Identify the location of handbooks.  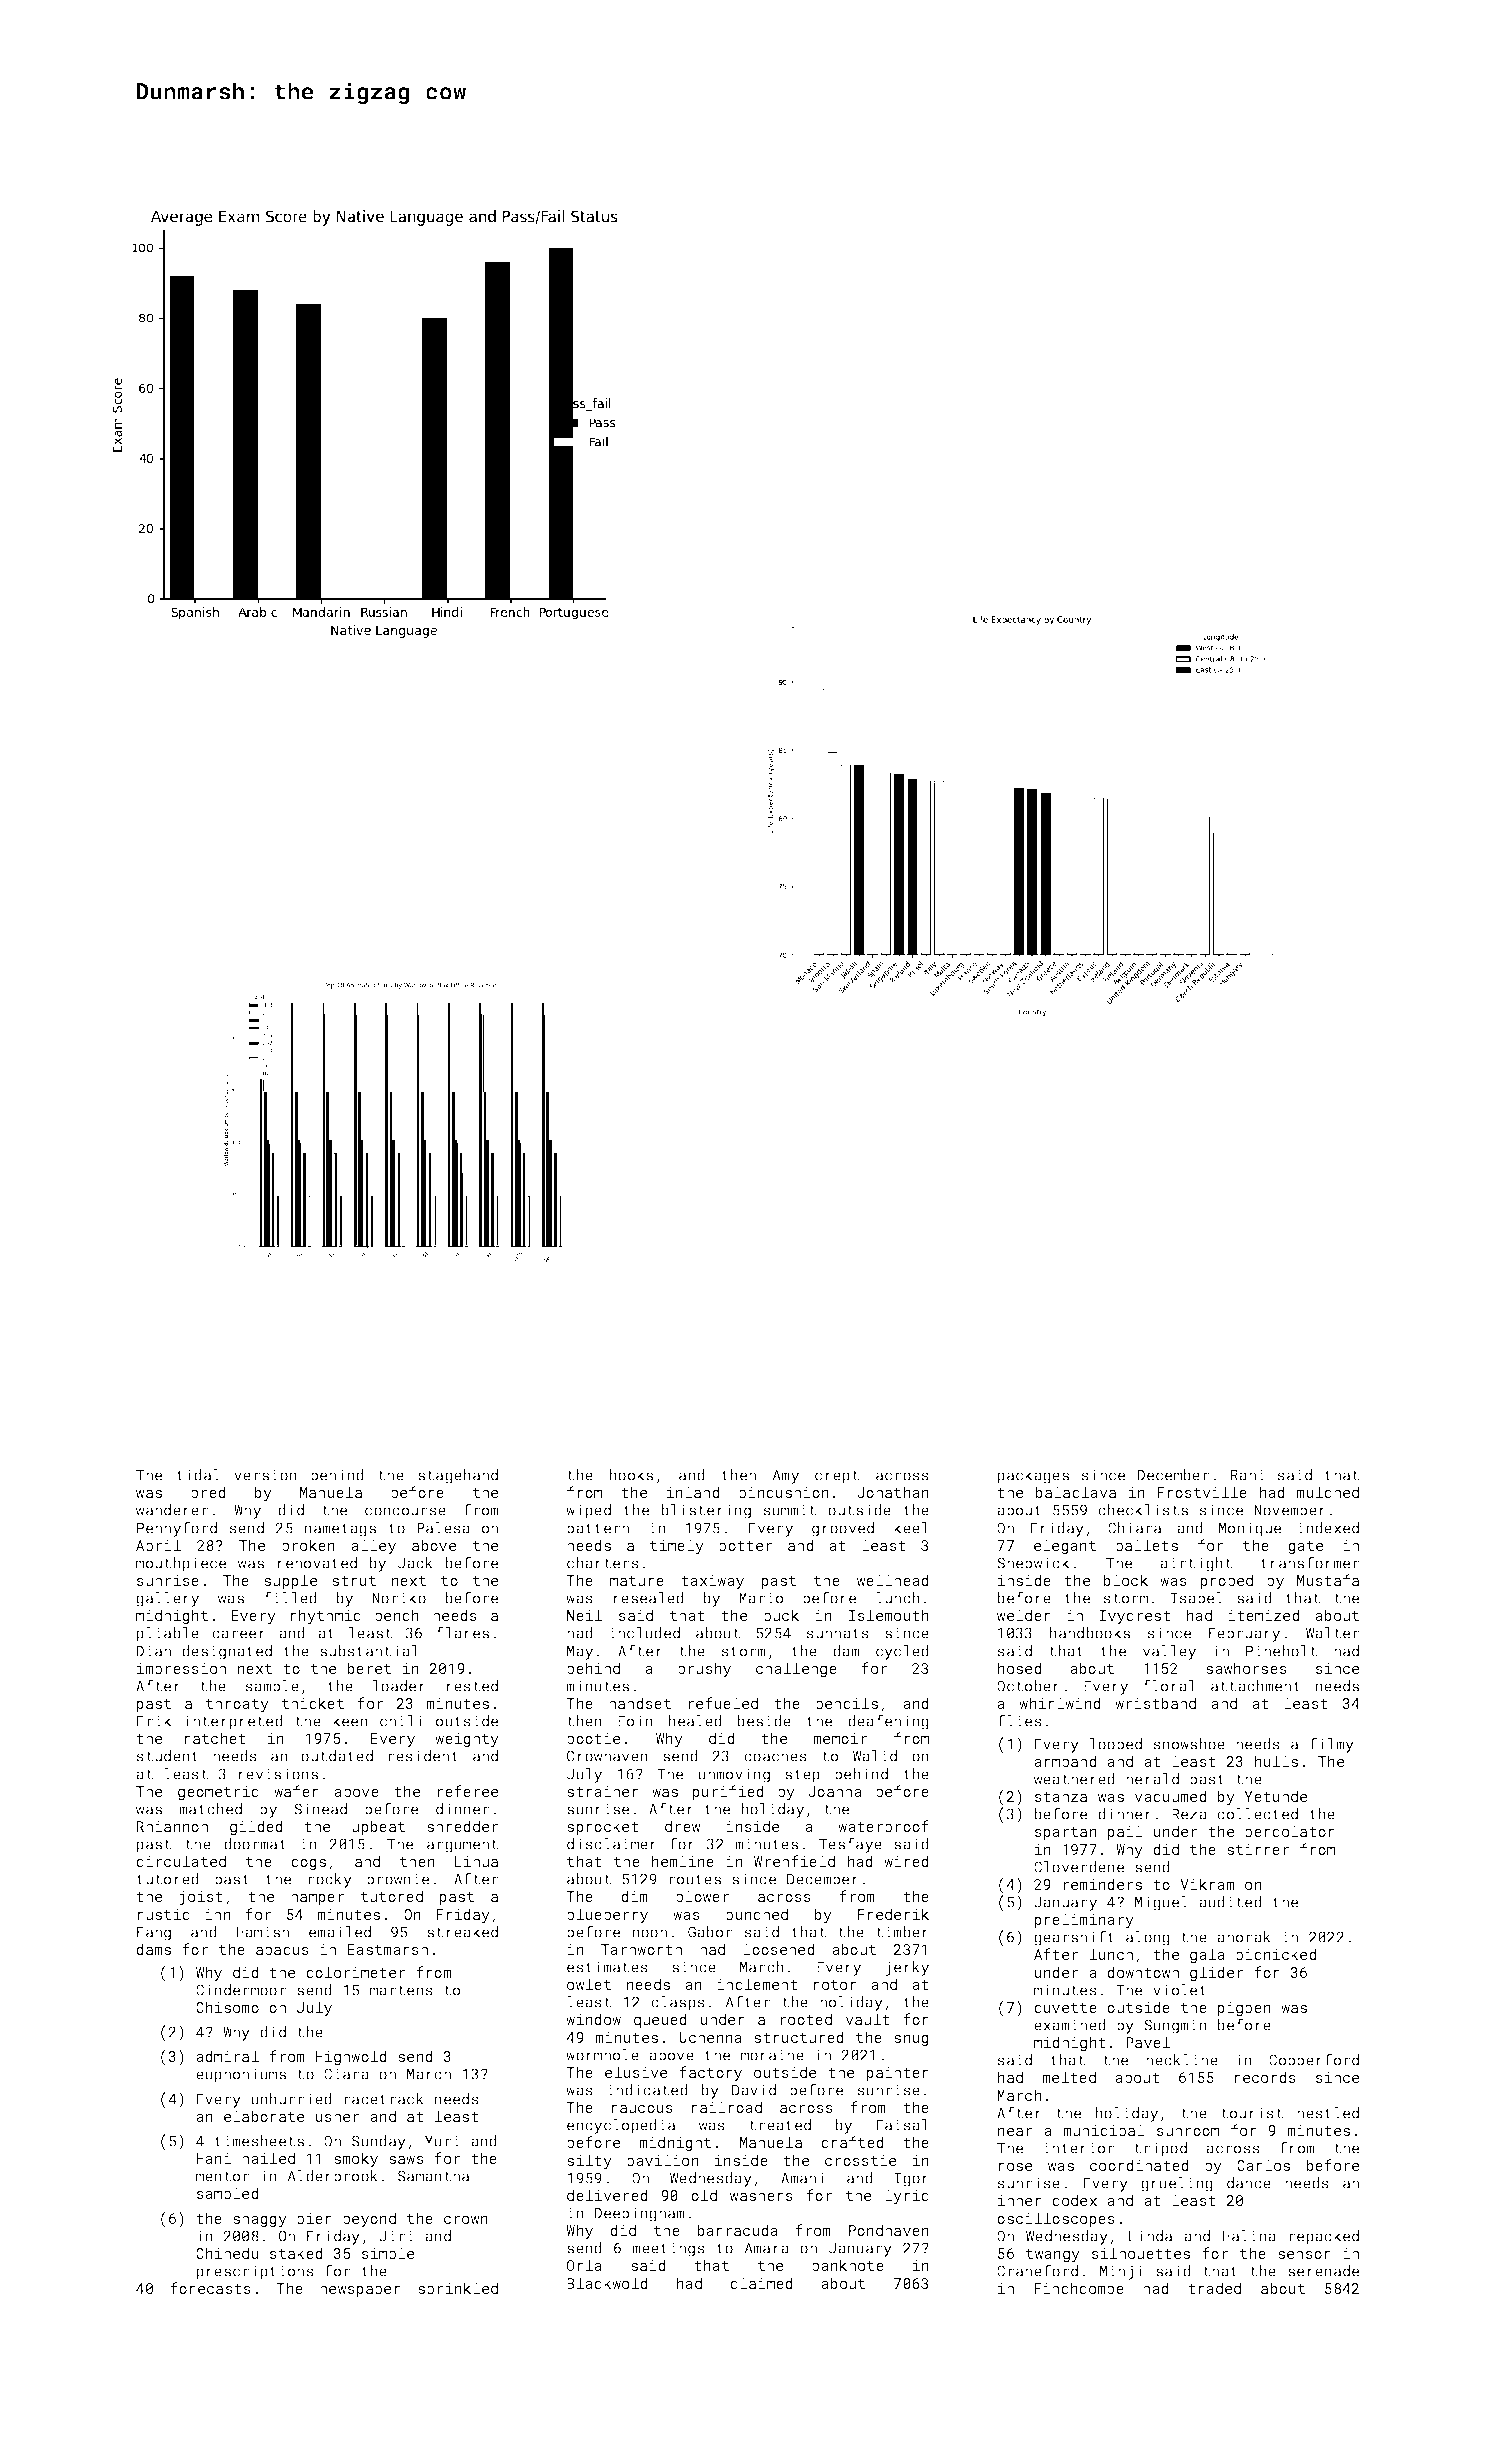
(1090, 1633).
